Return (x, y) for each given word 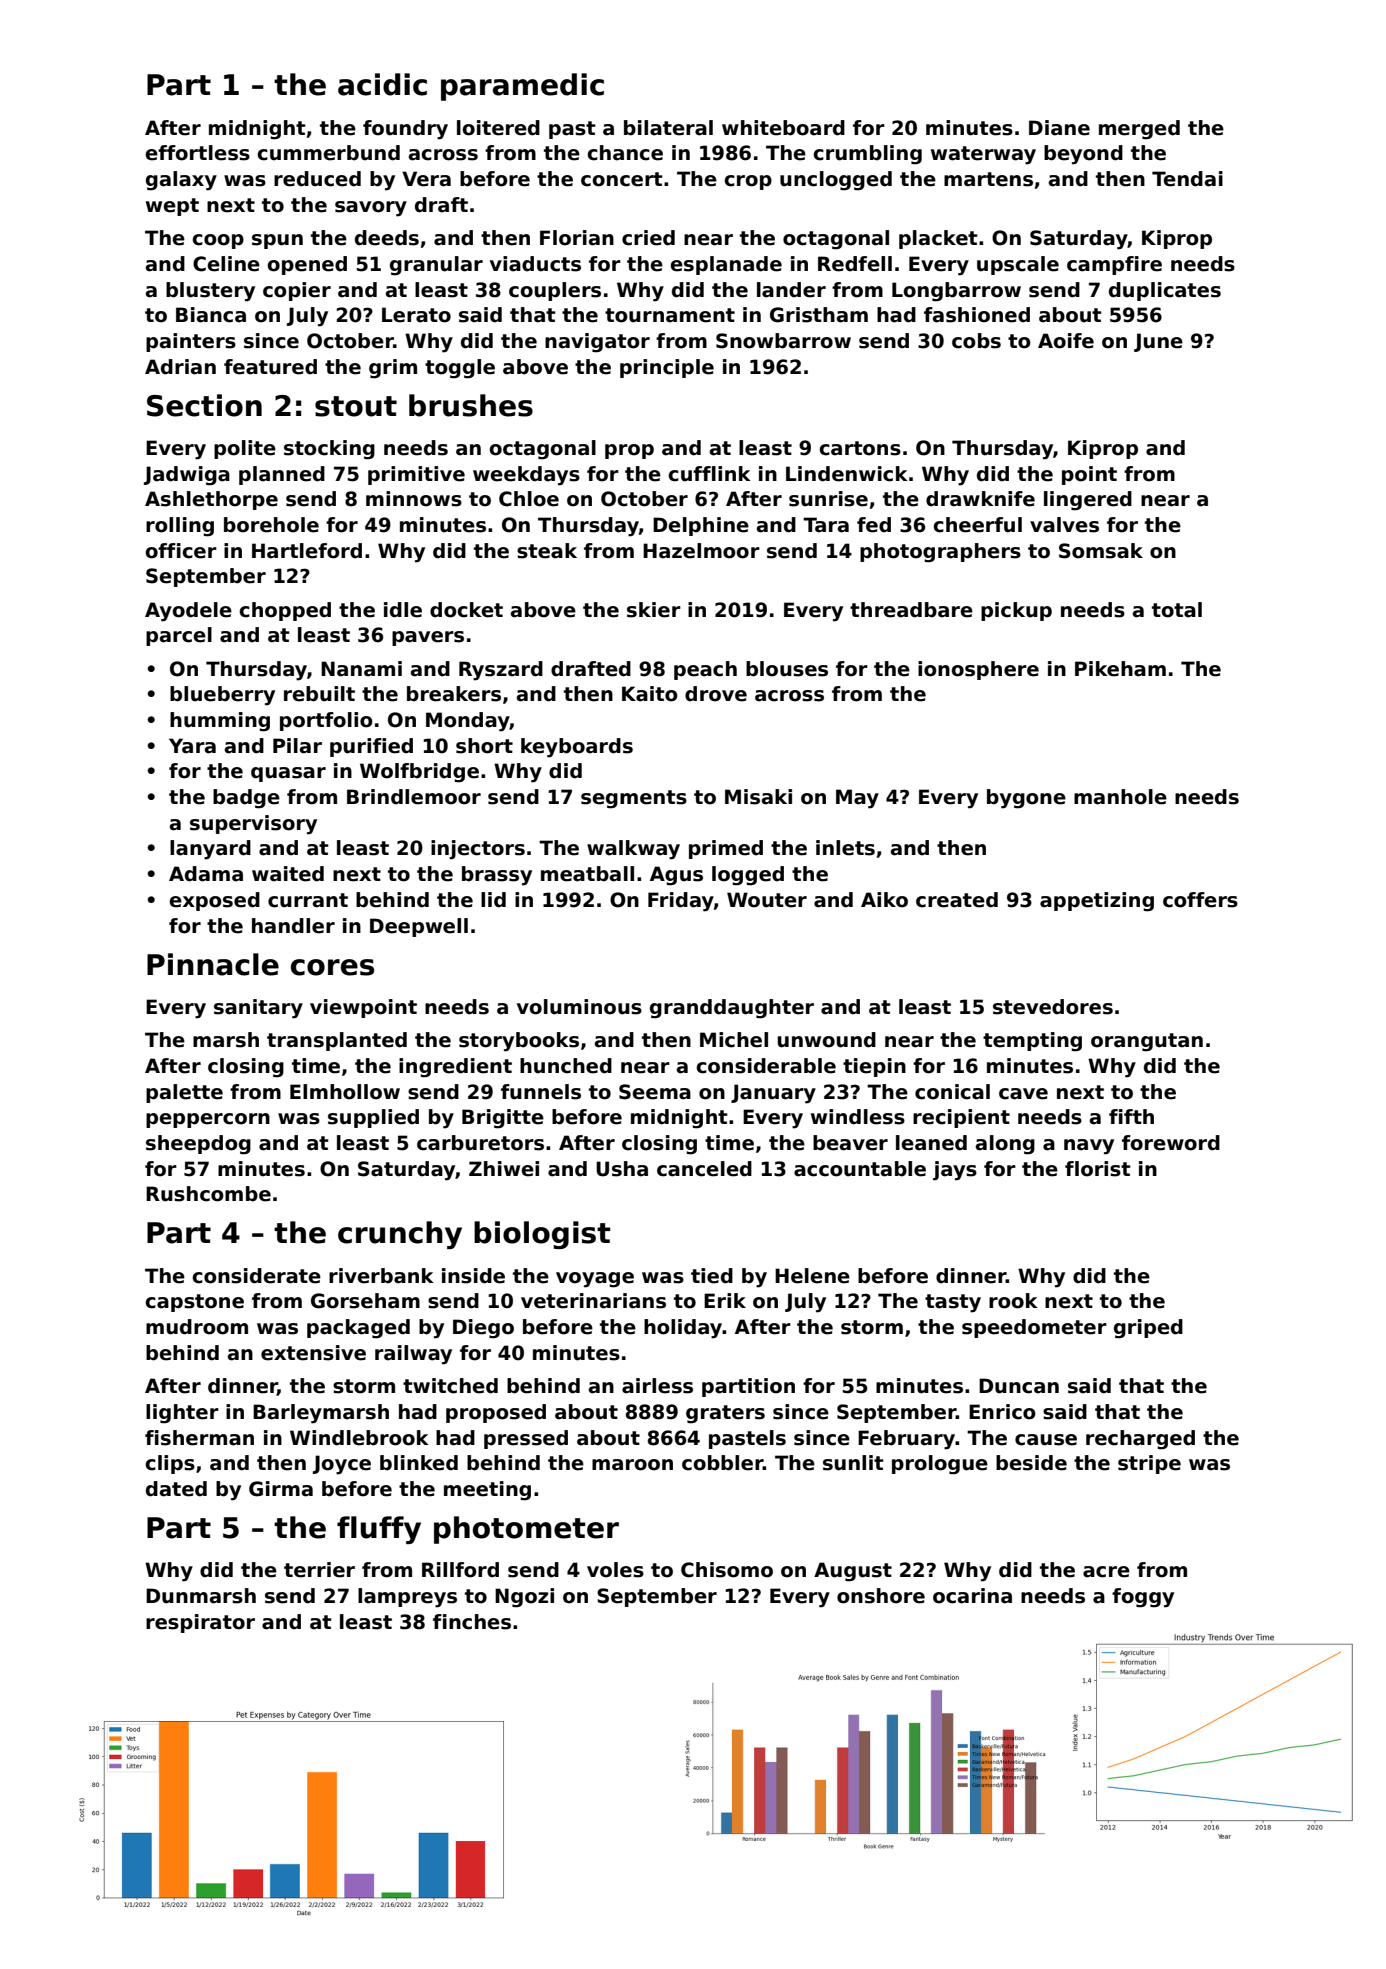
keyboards (577, 748)
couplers (555, 291)
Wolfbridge (419, 773)
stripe (1149, 1464)
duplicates (1165, 291)
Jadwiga (187, 476)
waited (288, 874)
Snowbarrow (783, 341)
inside (473, 1276)
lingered (1088, 501)
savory (371, 209)
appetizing (1097, 902)
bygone (1026, 799)
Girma (281, 1489)
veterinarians (593, 1301)
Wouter (767, 900)
